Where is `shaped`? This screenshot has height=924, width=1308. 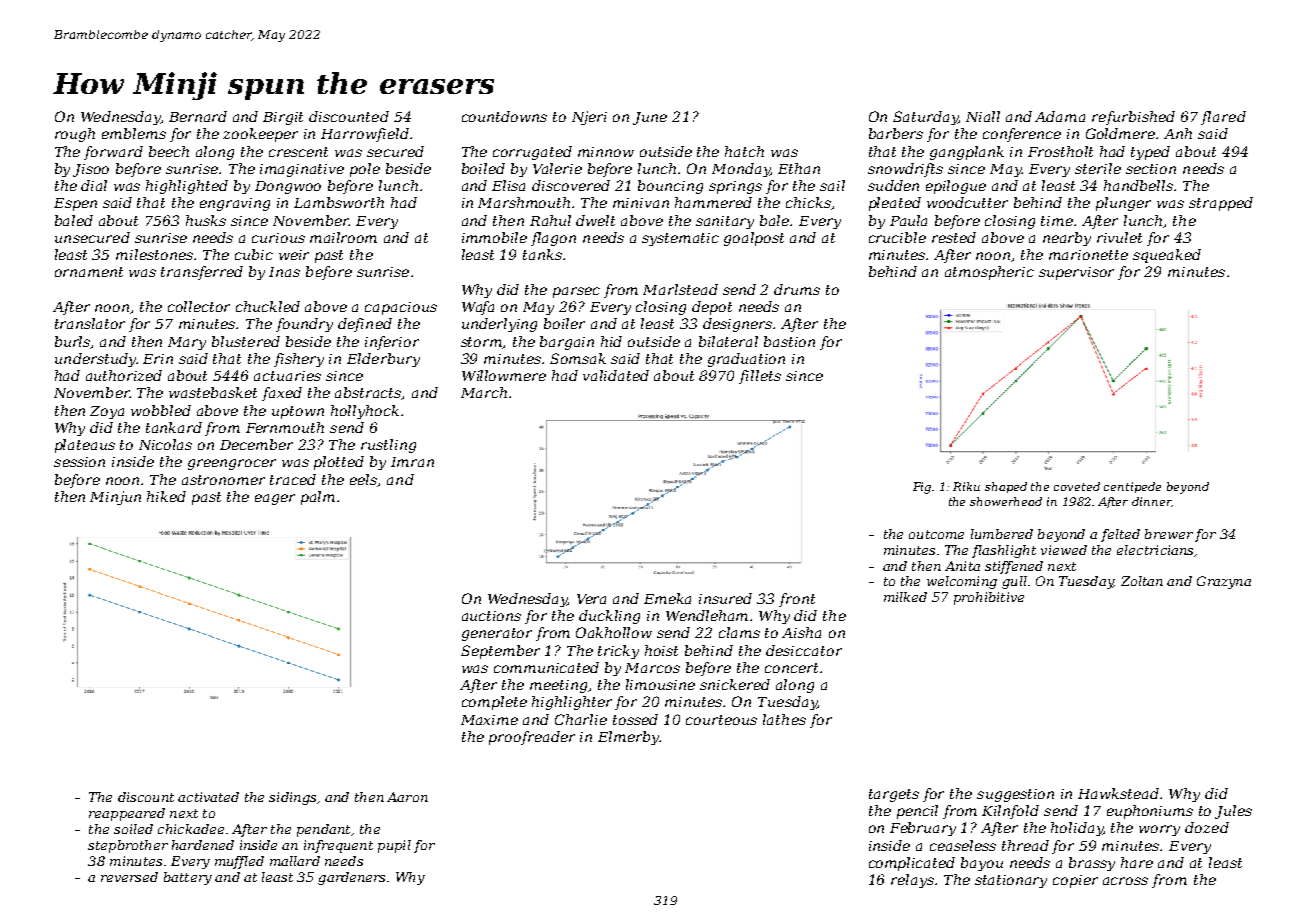
shaped is located at coordinates (1006, 487).
